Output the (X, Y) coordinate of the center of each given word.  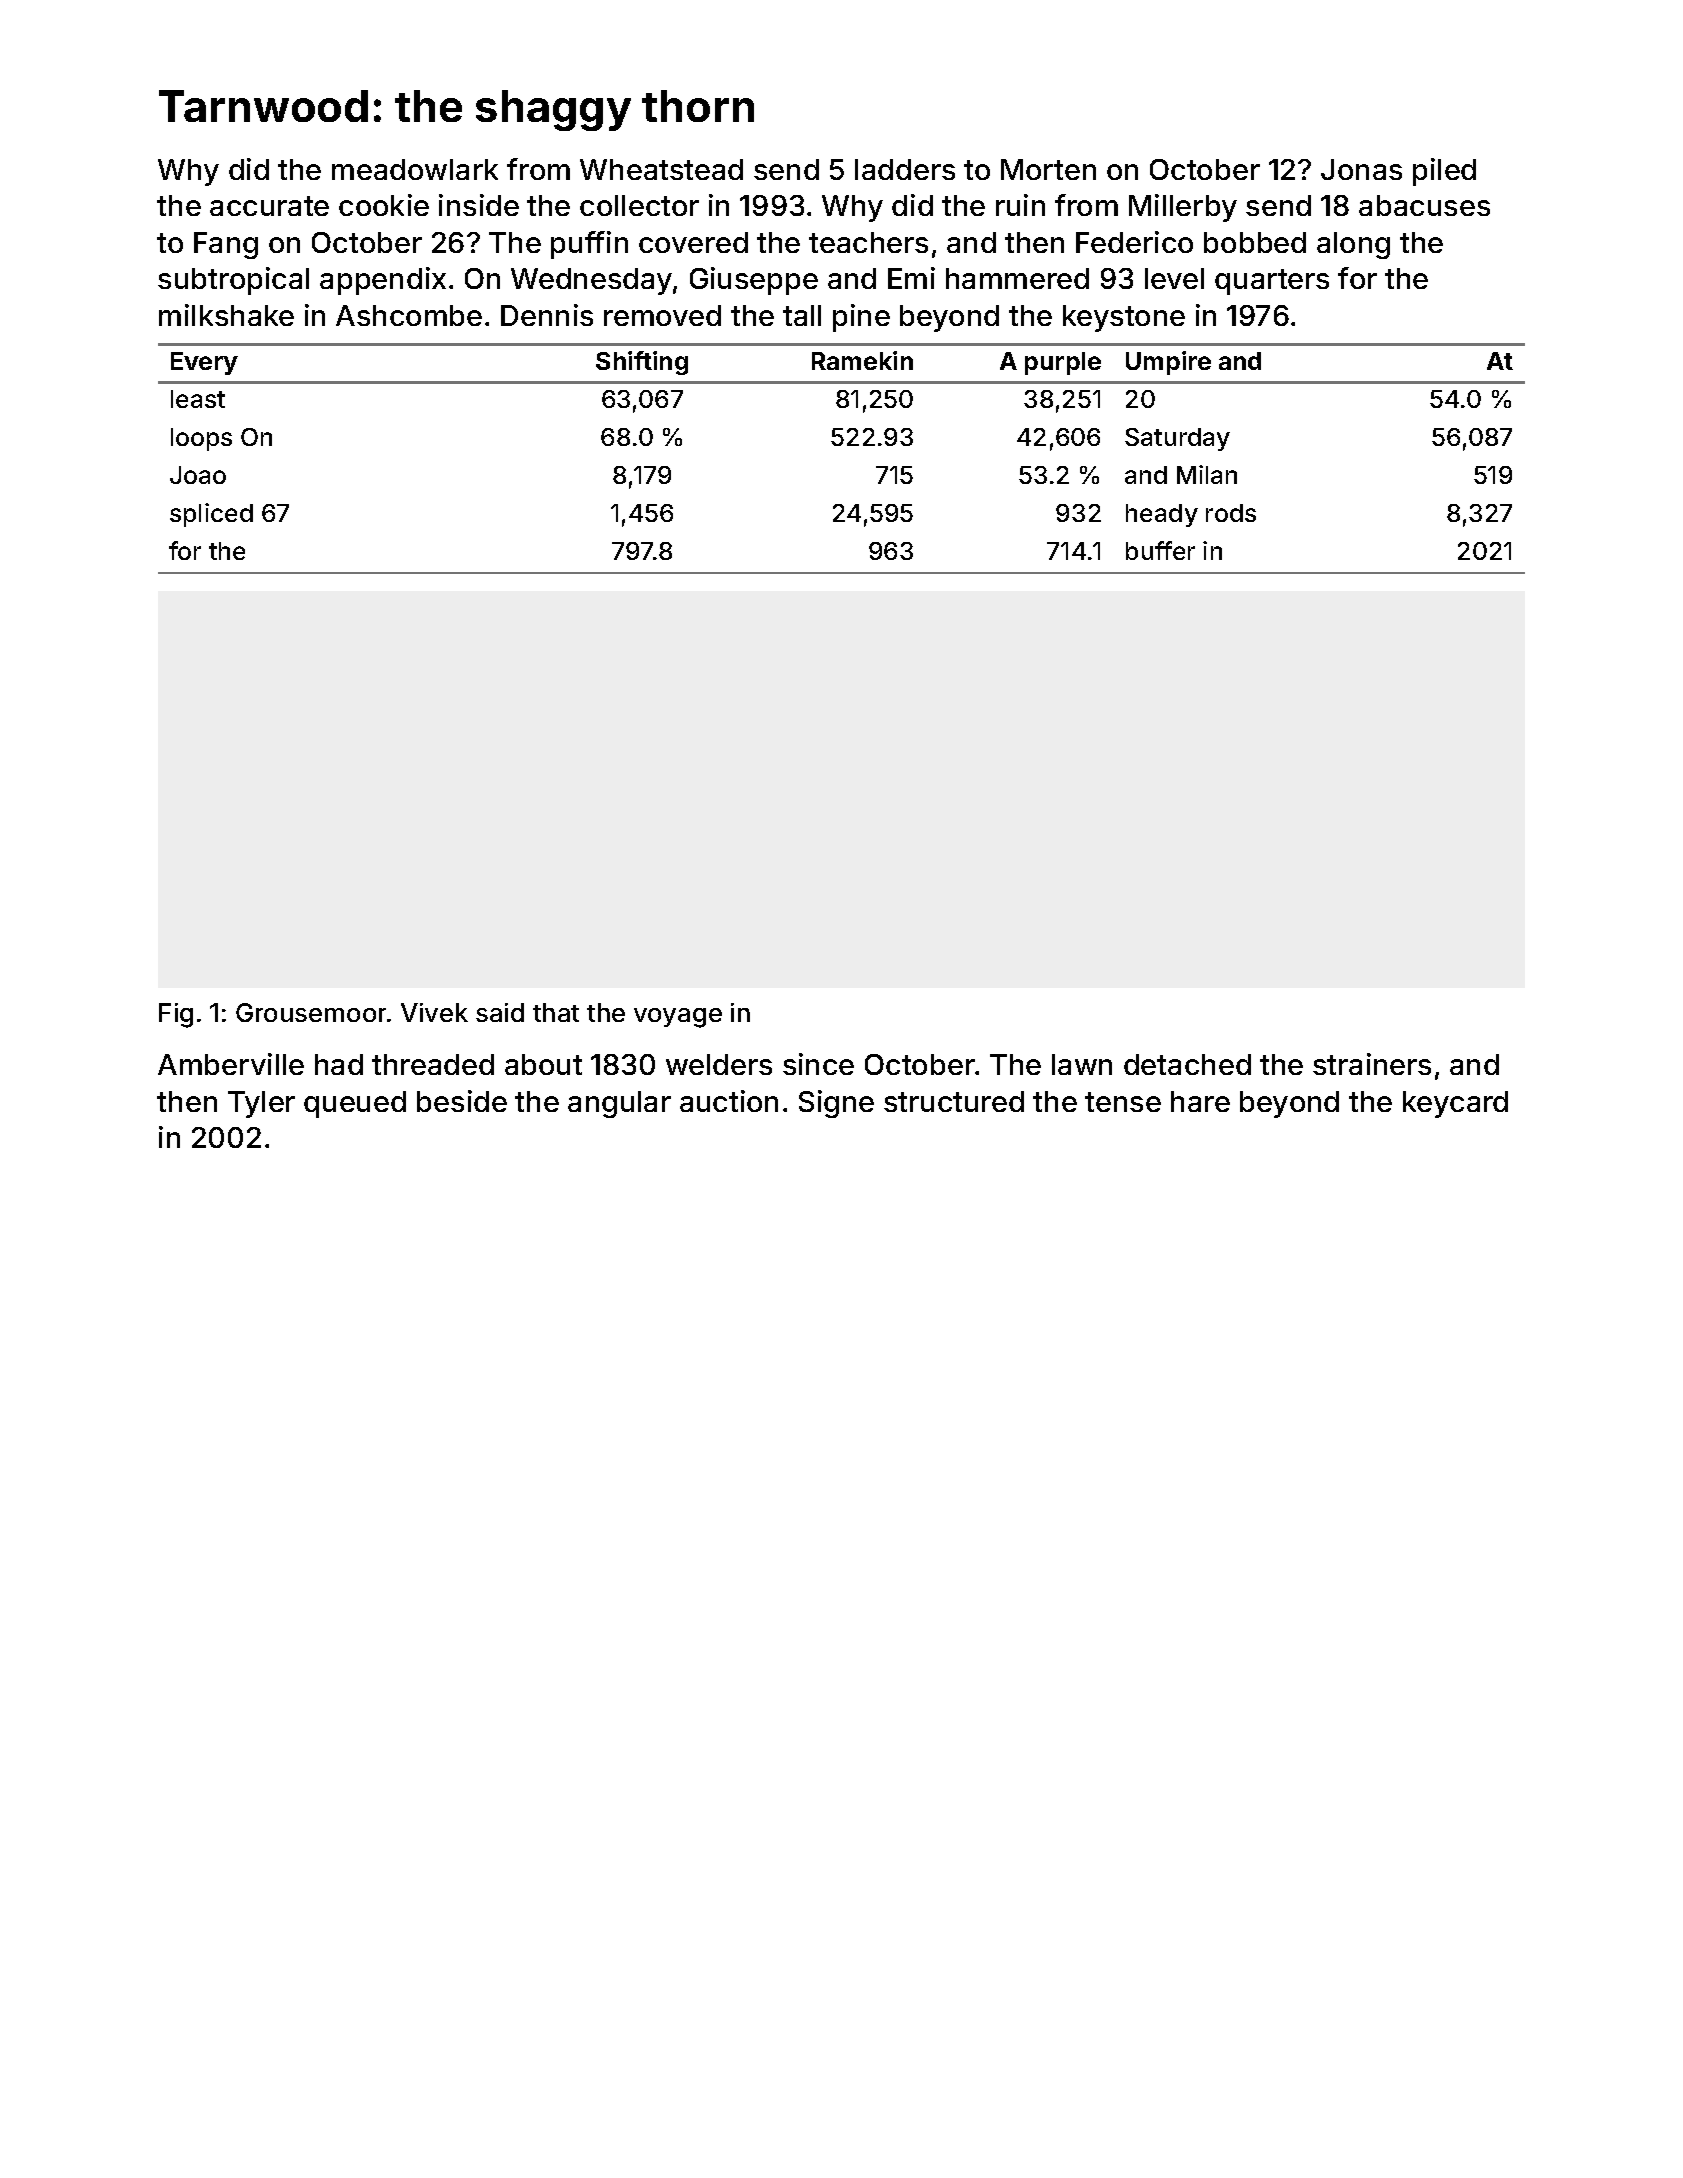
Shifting (642, 363)
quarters (1272, 282)
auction (729, 1101)
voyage (678, 1018)
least (198, 399)
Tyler (261, 1104)
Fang (226, 245)
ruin (1020, 205)
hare (1200, 1101)
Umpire (1168, 363)
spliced (211, 515)
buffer (1160, 550)
